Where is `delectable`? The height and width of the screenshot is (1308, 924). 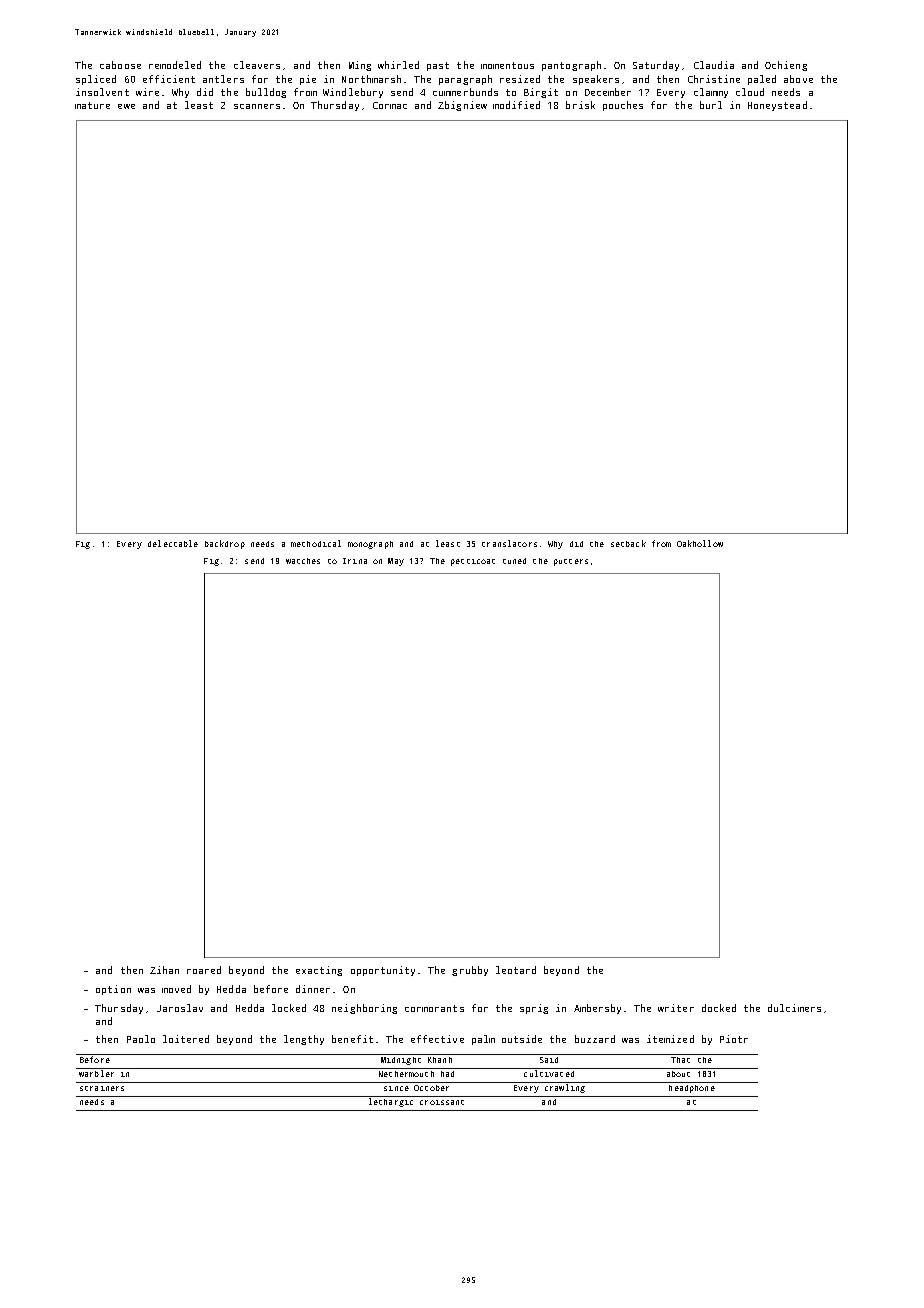 delectable is located at coordinates (173, 543).
